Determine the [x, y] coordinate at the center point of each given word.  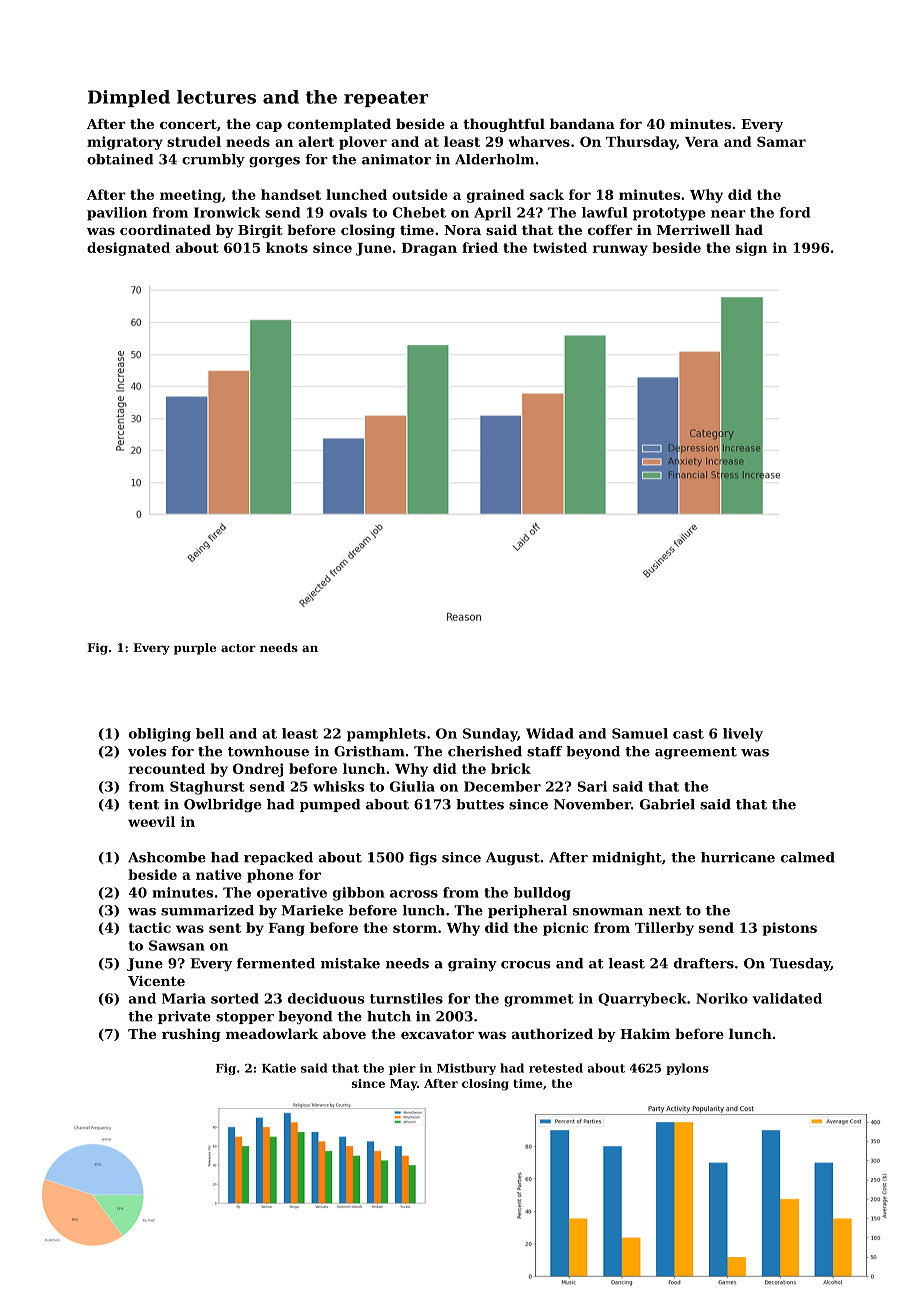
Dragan [429, 249]
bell [210, 733]
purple [195, 649]
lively [743, 735]
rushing [191, 1035]
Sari [592, 786]
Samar [781, 141]
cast [688, 734]
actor [238, 648]
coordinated [165, 229]
